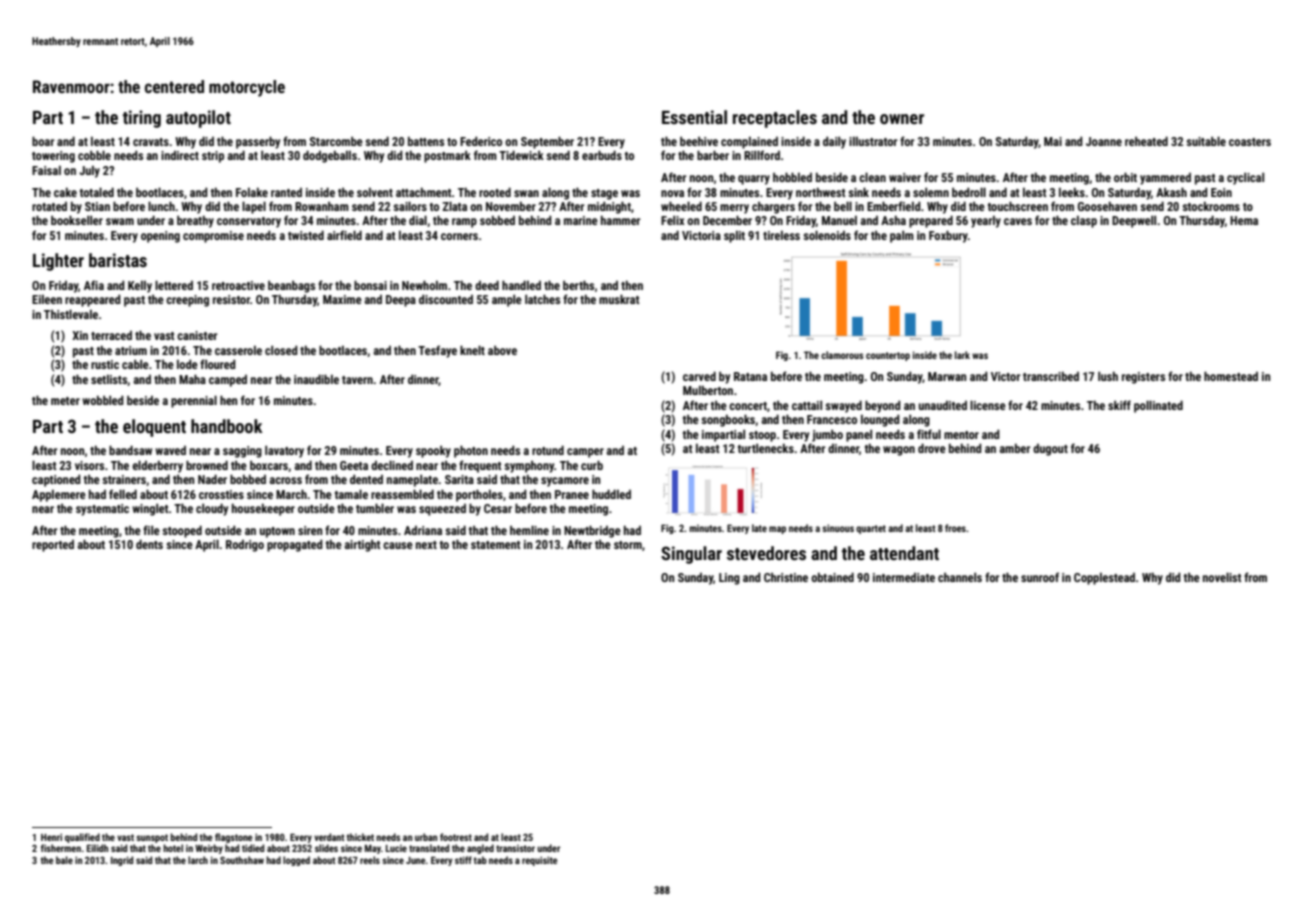 The image size is (1308, 924). I want to click on cravats, so click(151, 142).
